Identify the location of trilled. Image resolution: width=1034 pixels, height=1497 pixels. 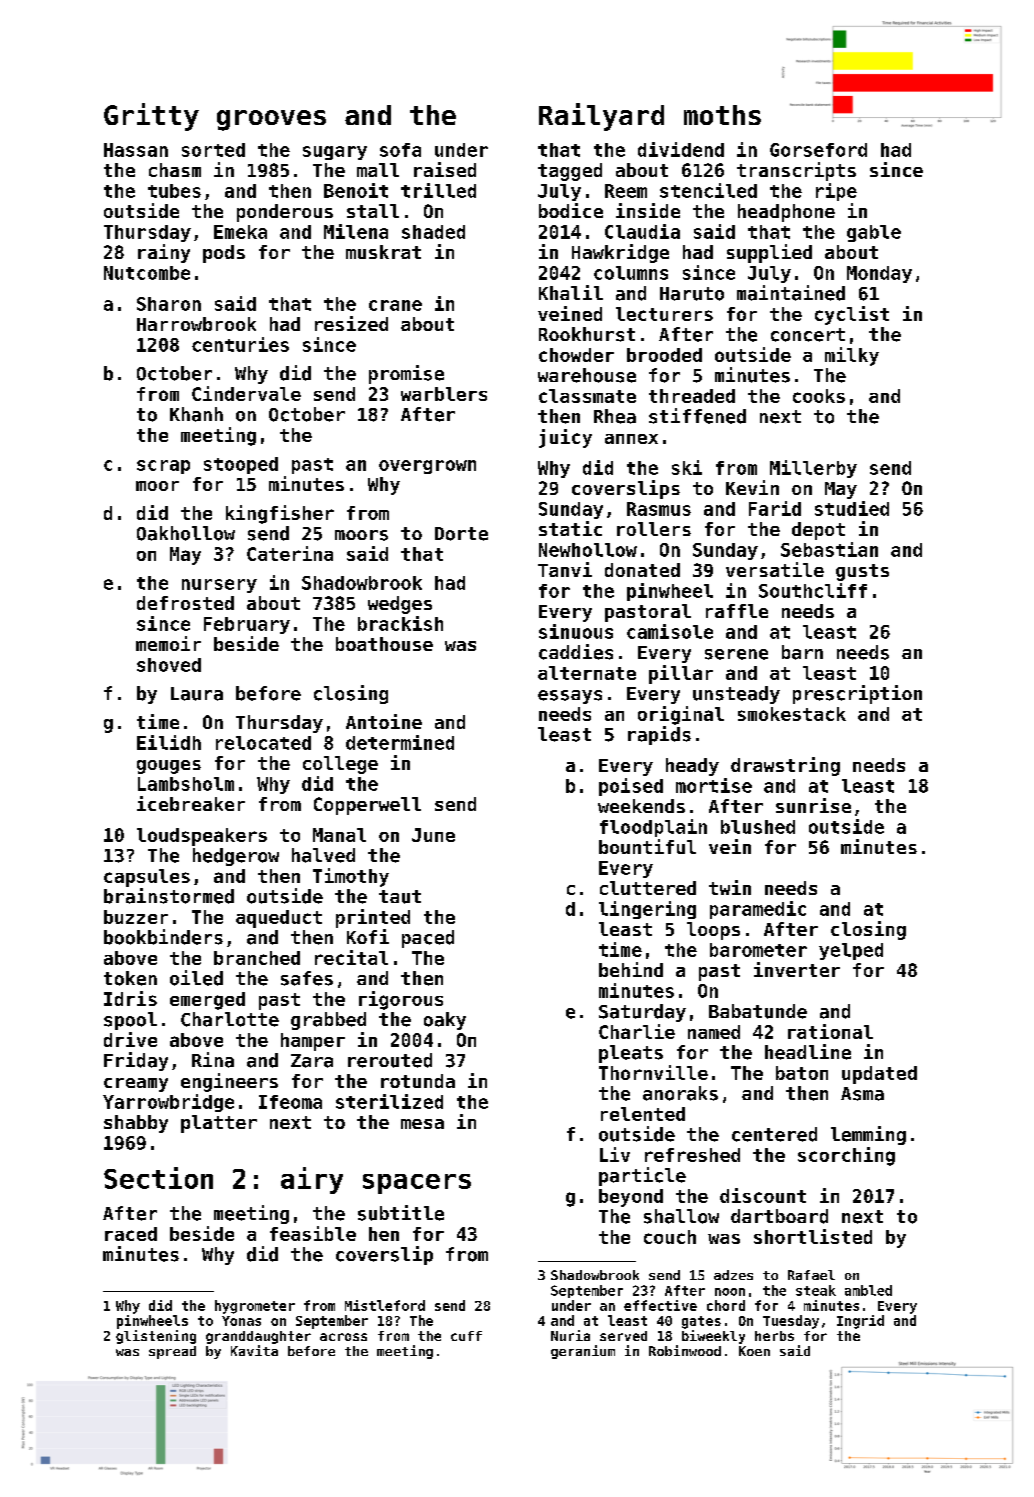
(438, 190).
